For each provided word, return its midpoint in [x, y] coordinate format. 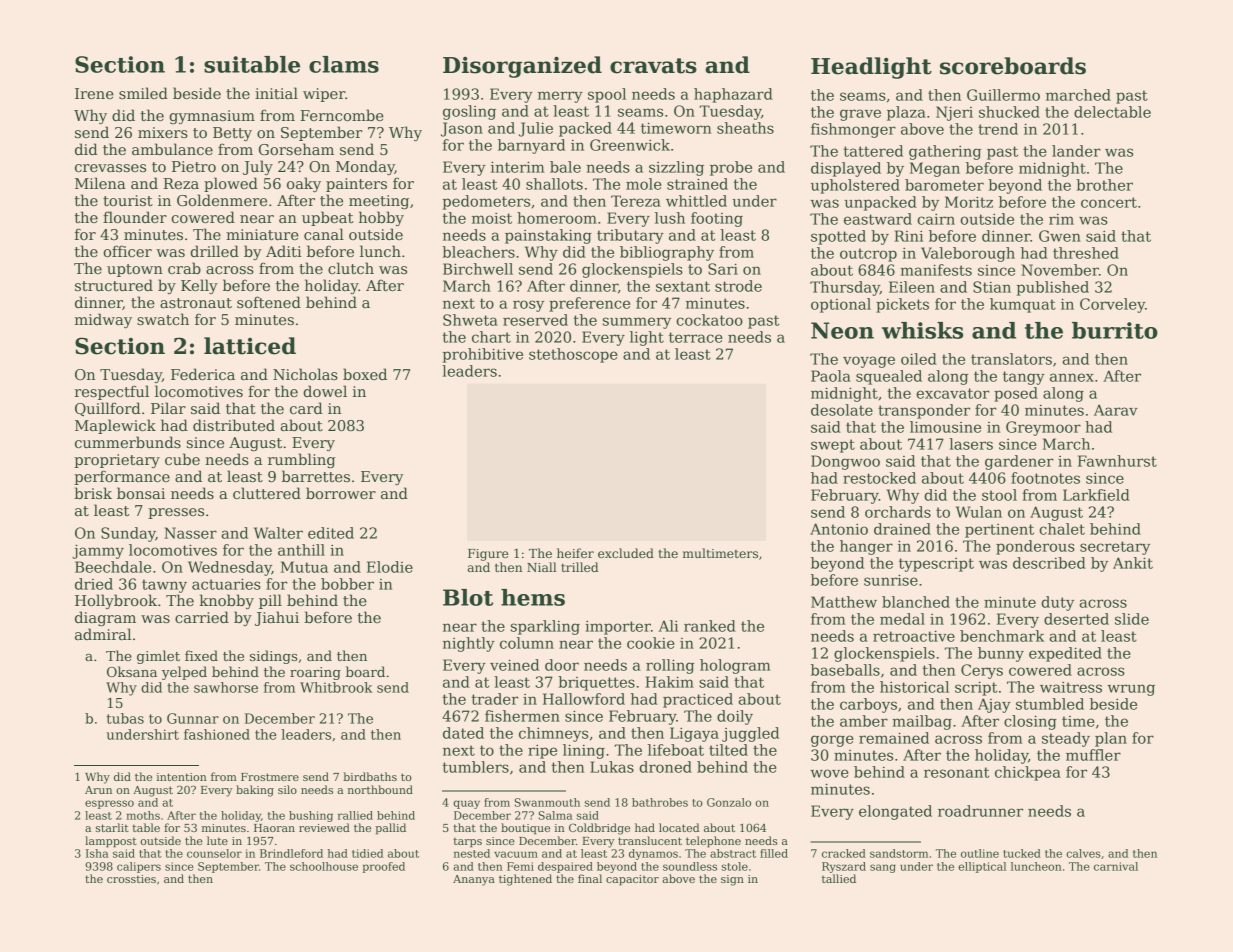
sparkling [545, 627]
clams [344, 64]
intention [182, 777]
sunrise [891, 580]
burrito [1115, 330]
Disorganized [522, 67]
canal [324, 234]
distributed [234, 425]
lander [1076, 151]
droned [665, 767]
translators [1011, 359]
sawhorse [226, 687]
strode [738, 286]
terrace [696, 337]
